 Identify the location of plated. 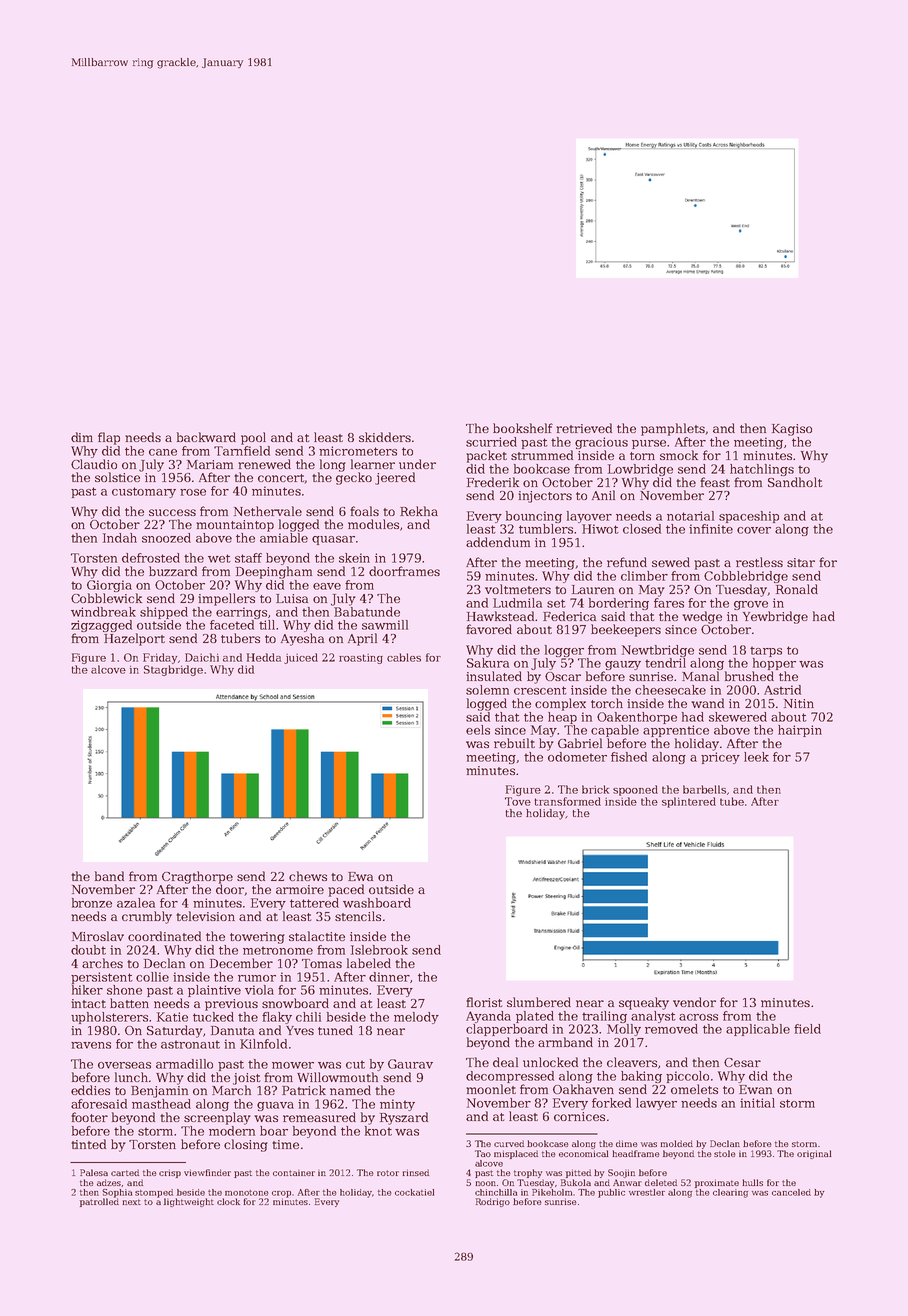
(535, 1017).
